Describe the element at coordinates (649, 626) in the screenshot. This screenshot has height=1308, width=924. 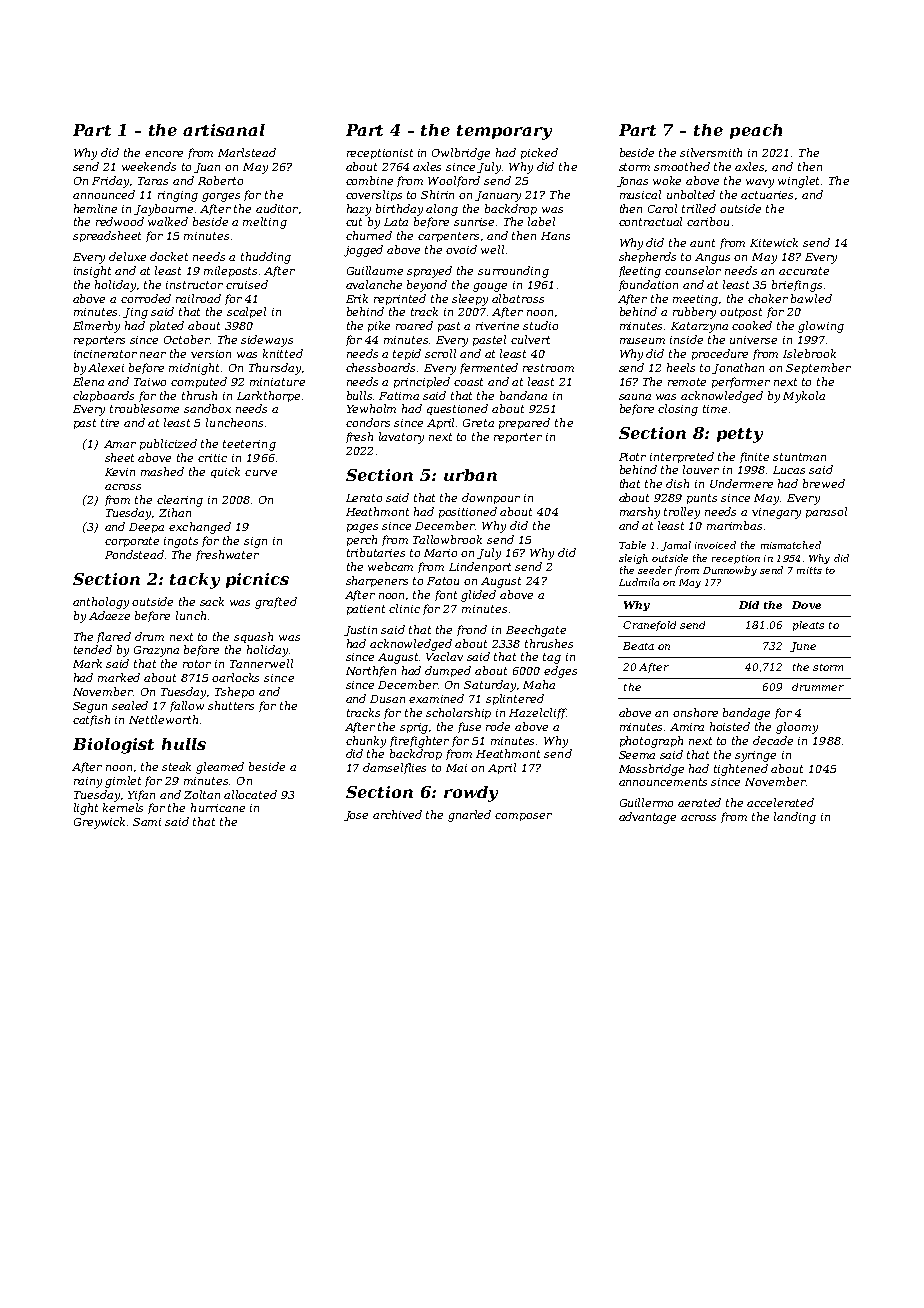
I see `Cranefold` at that location.
